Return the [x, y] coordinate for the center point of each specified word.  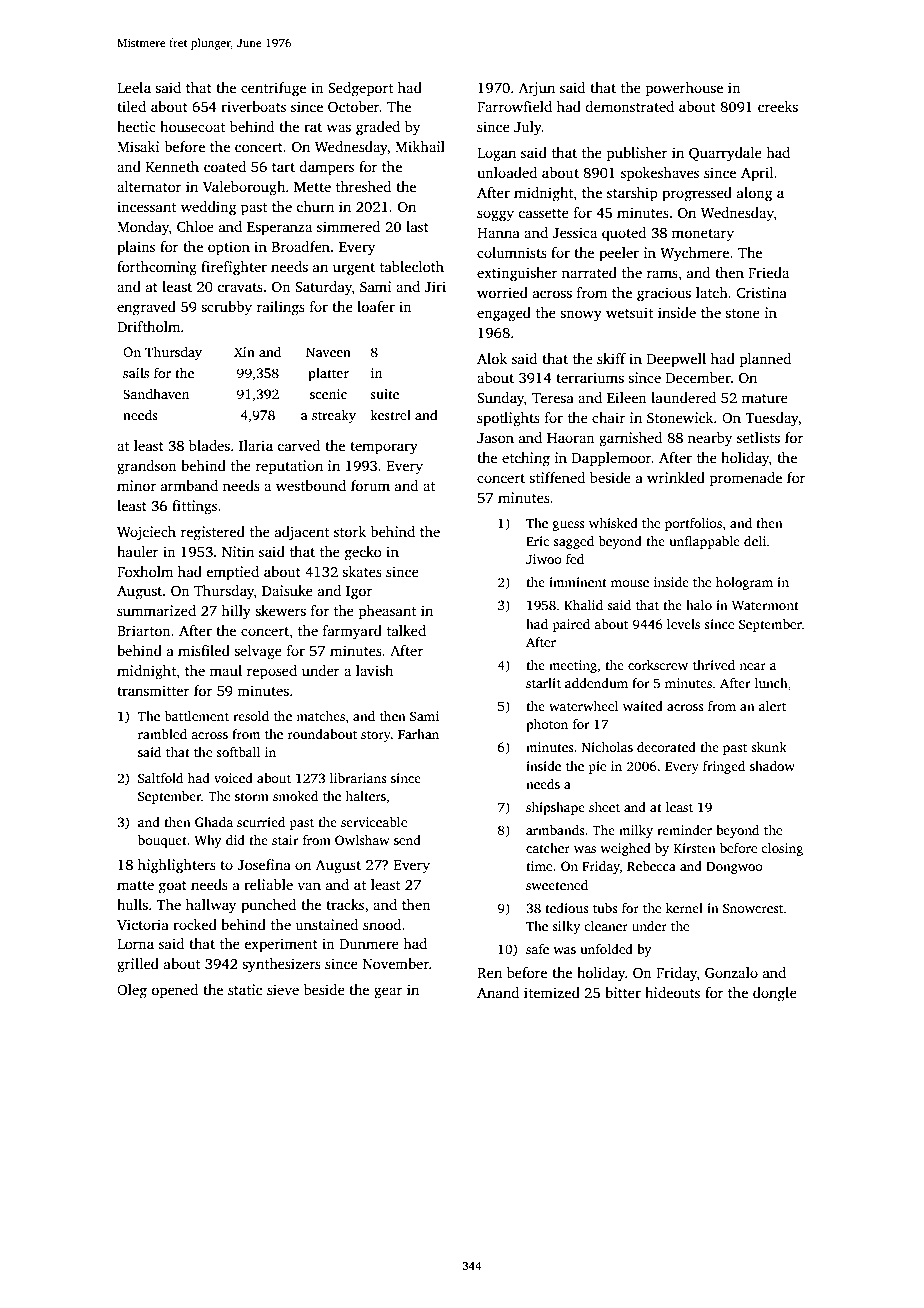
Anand [498, 992]
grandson [147, 467]
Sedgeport [360, 89]
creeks [778, 106]
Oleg [132, 991]
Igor [359, 593]
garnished [630, 439]
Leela [134, 87]
